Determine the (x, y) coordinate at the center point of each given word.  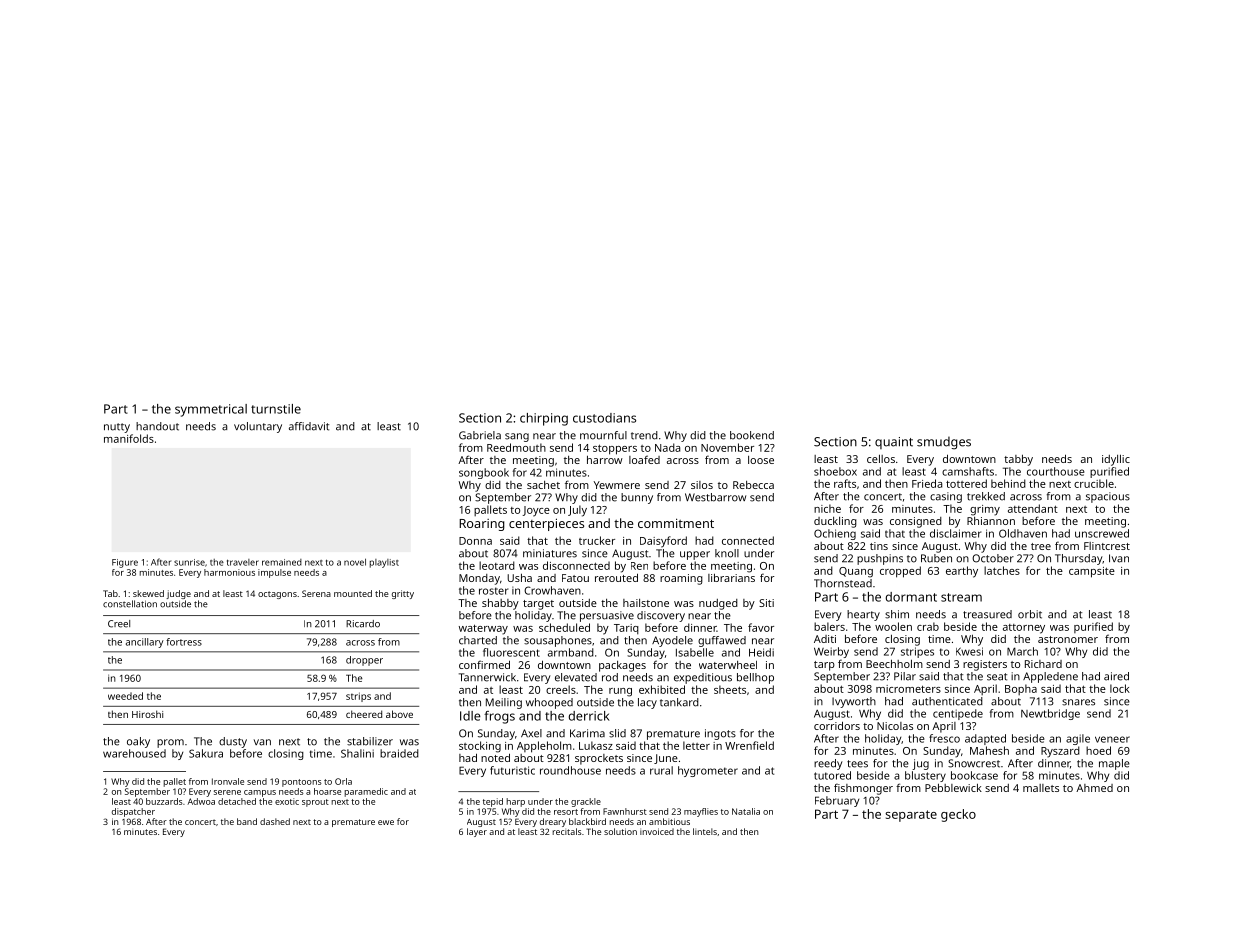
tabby (1018, 460)
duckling (835, 522)
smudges (944, 443)
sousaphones (558, 641)
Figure (125, 563)
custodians (604, 418)
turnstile (276, 409)
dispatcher (133, 812)
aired (1116, 676)
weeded (125, 696)
